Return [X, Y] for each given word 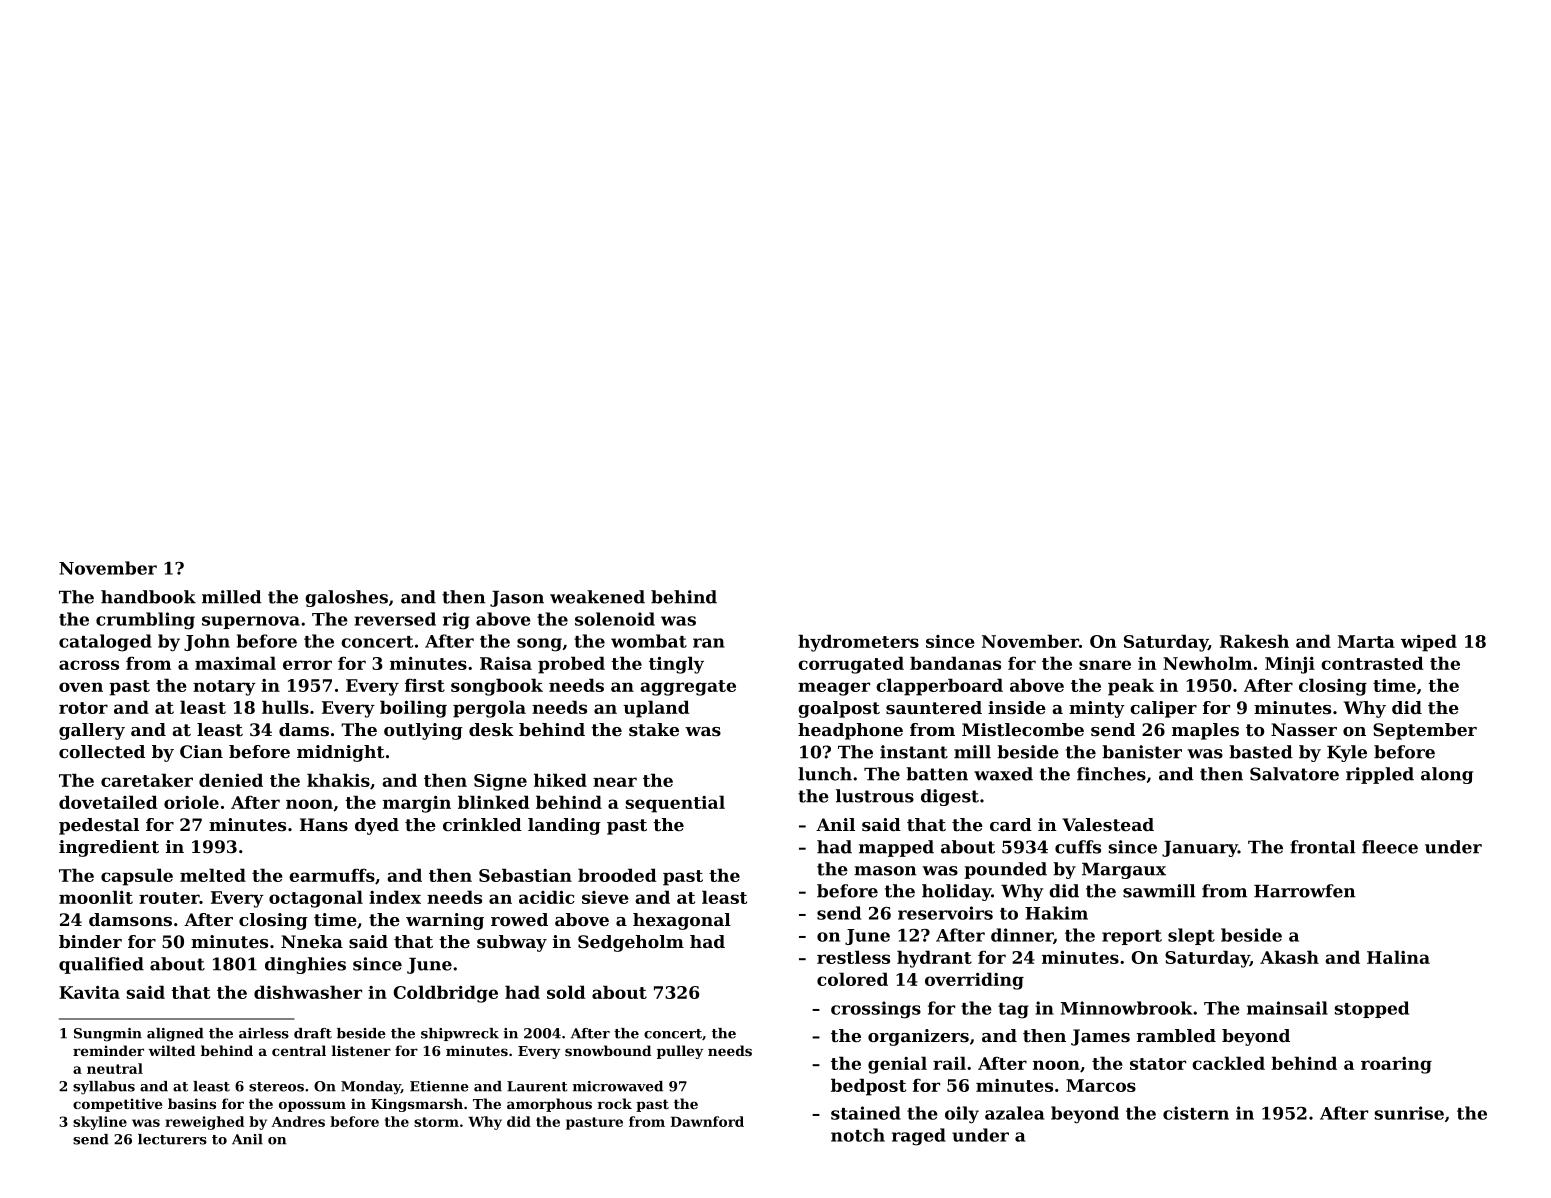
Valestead [1108, 824]
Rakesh [1254, 641]
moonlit [96, 897]
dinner [1022, 935]
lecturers [172, 1139]
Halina [1398, 957]
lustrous [875, 796]
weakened [597, 597]
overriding [974, 981]
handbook [148, 597]
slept [1191, 936]
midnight [340, 753]
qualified [101, 965]
